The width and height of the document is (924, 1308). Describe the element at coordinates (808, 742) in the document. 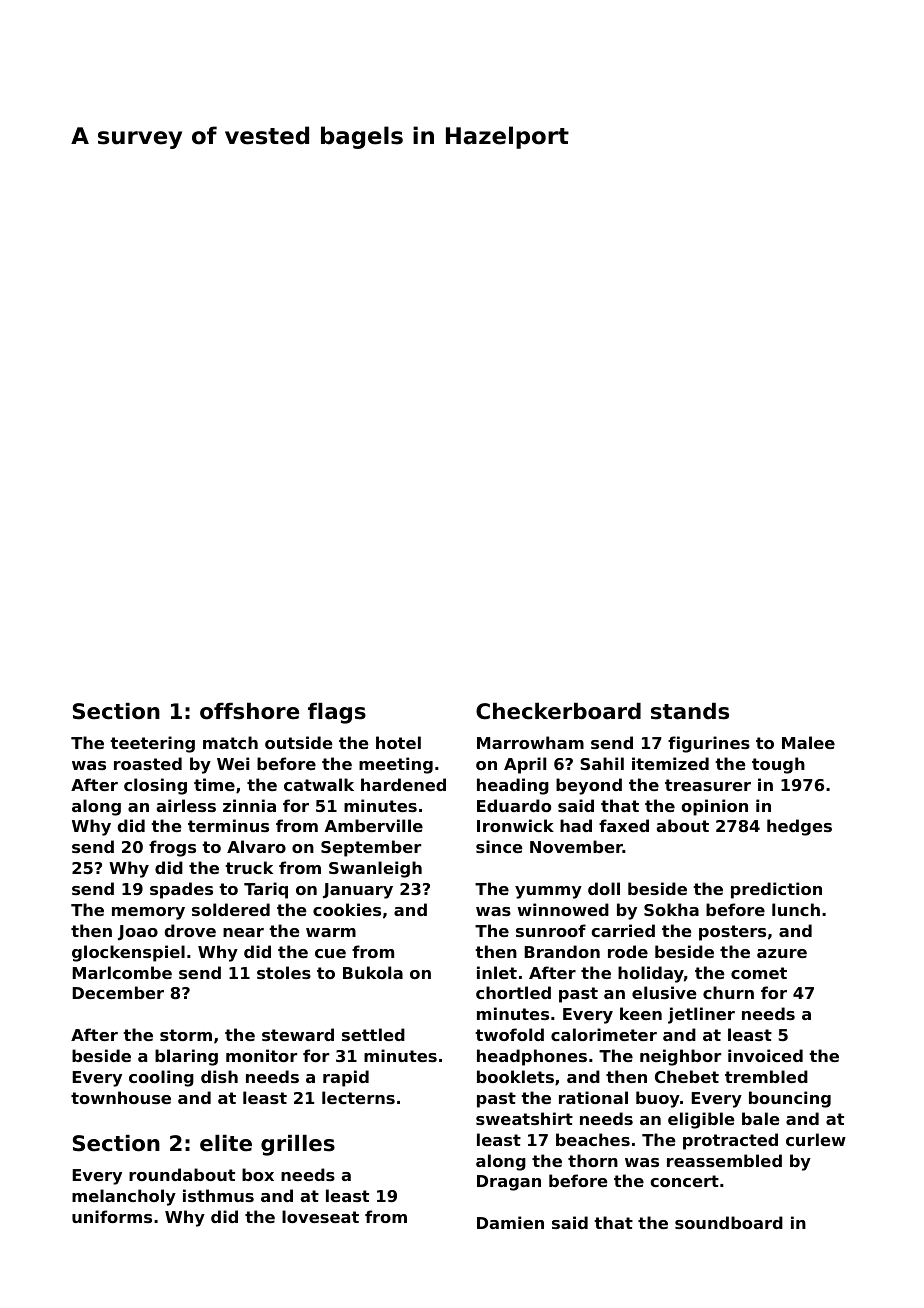

I see `Malee` at that location.
